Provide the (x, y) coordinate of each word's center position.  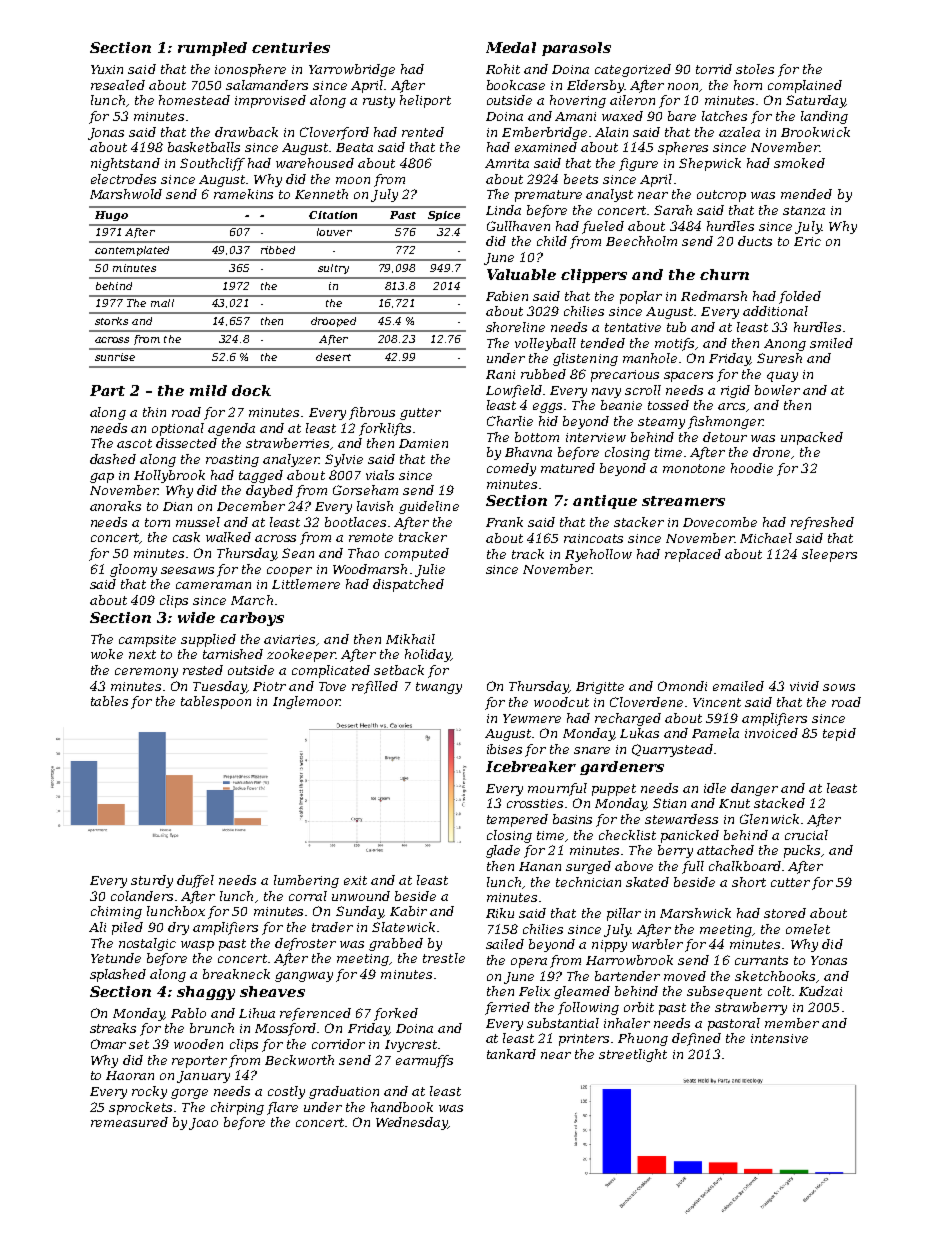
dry (178, 928)
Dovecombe (720, 522)
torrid (714, 69)
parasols (576, 49)
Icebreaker (531, 766)
